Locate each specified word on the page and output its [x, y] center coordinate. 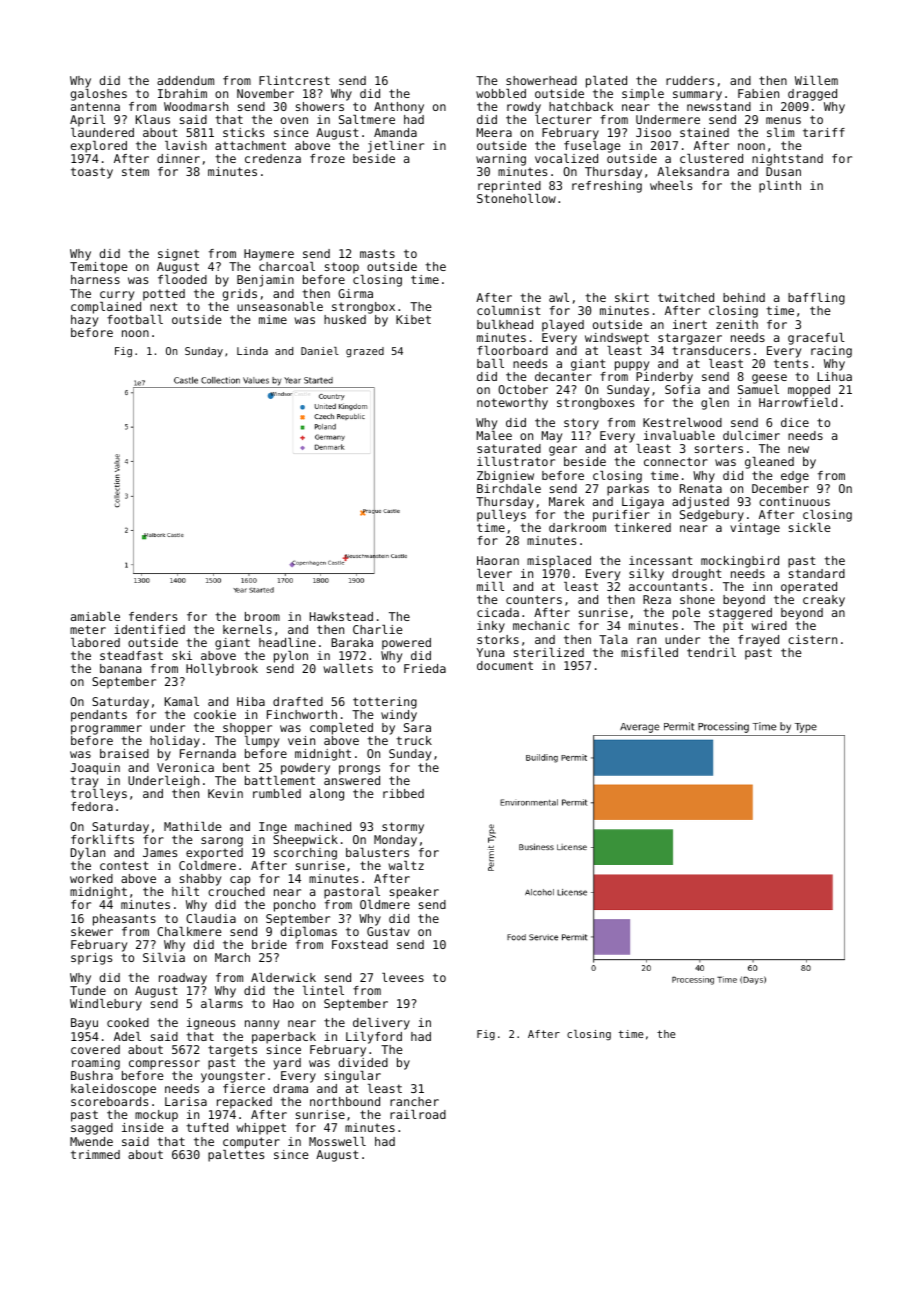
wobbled [501, 93]
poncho [295, 906]
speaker [414, 893]
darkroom [577, 527]
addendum [185, 80]
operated [809, 588]
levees [403, 977]
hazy [84, 321]
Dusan [783, 171]
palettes [236, 1156]
